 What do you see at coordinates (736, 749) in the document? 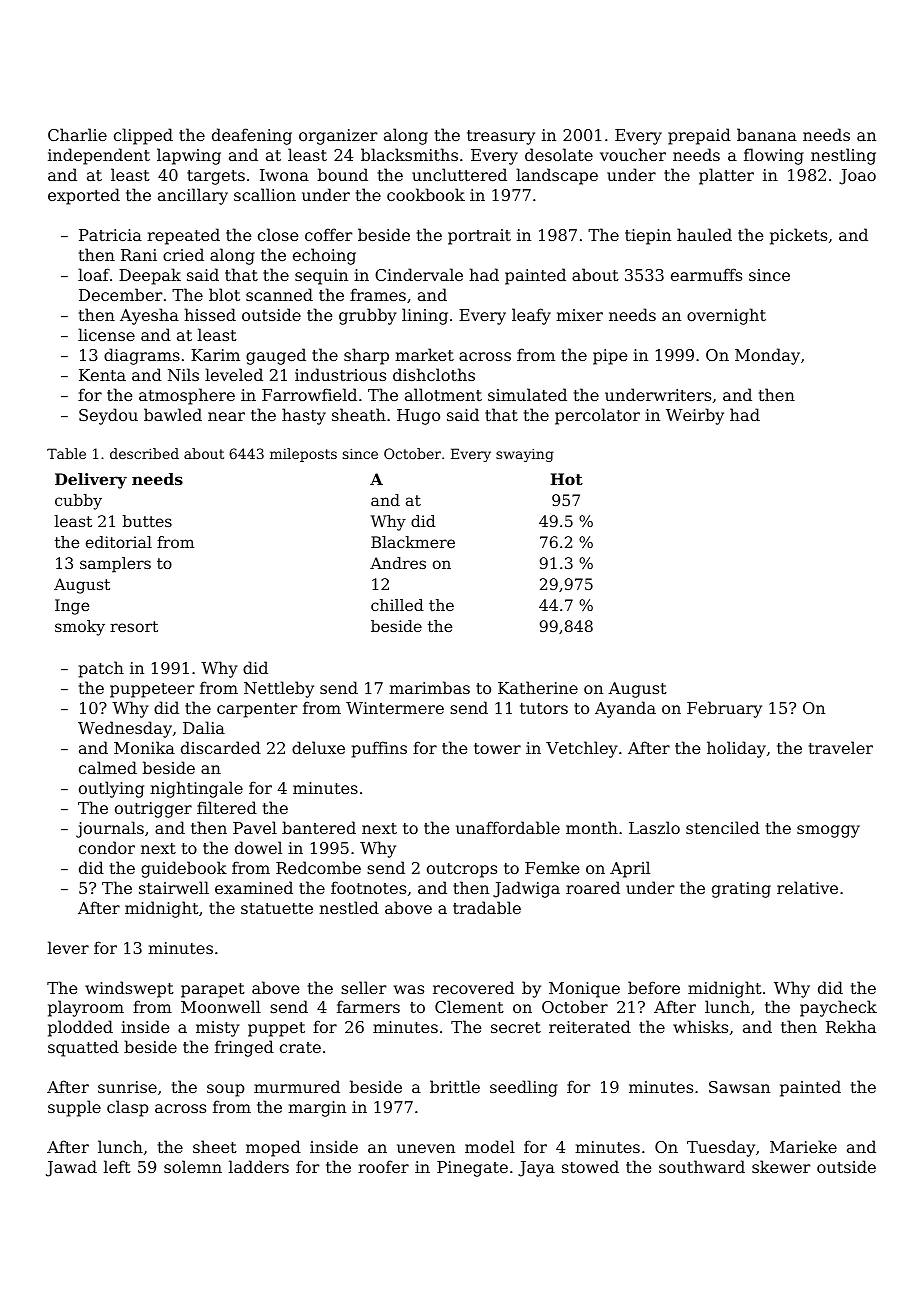
I see `holiday` at bounding box center [736, 749].
